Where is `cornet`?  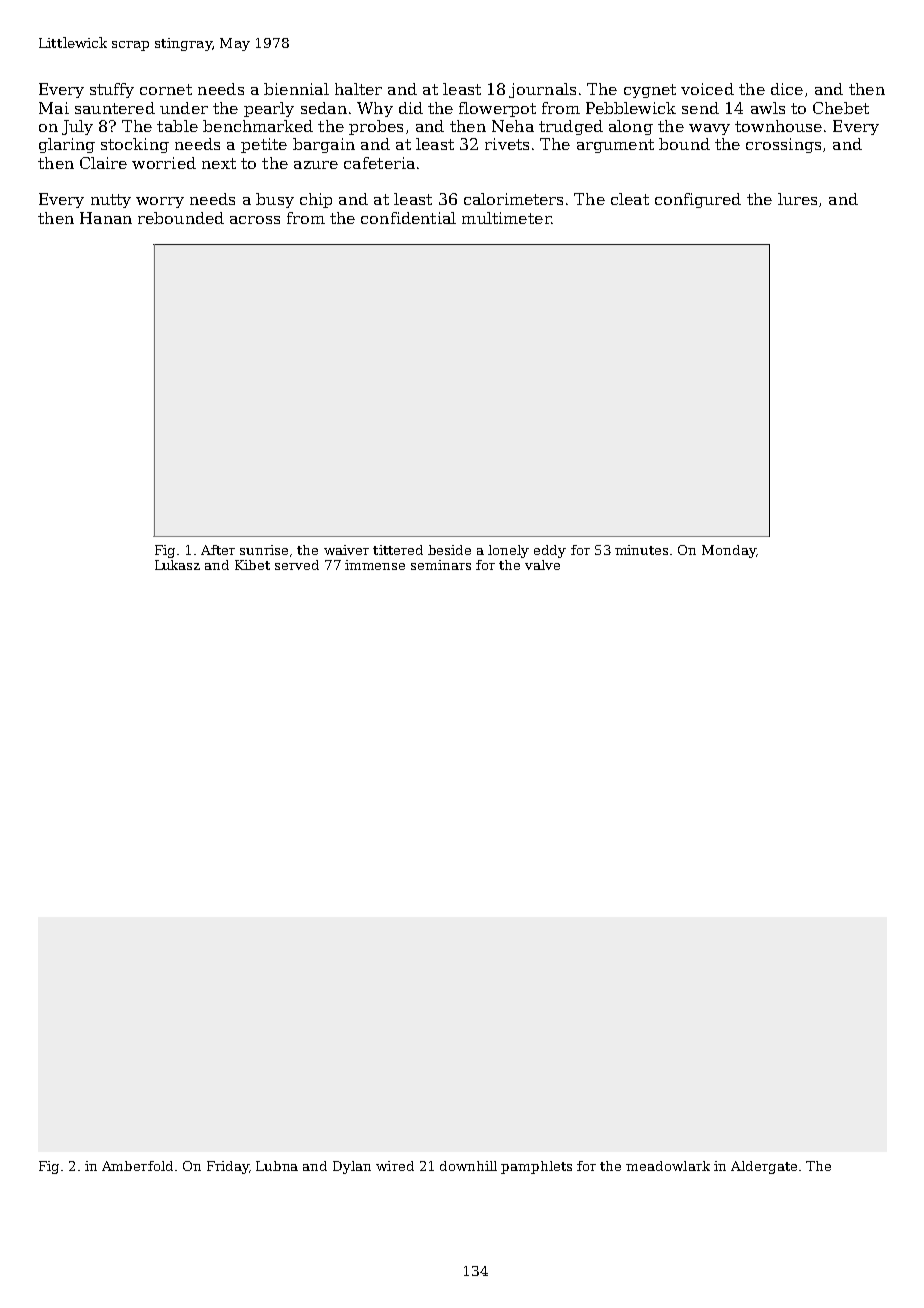
cornet is located at coordinates (166, 89).
